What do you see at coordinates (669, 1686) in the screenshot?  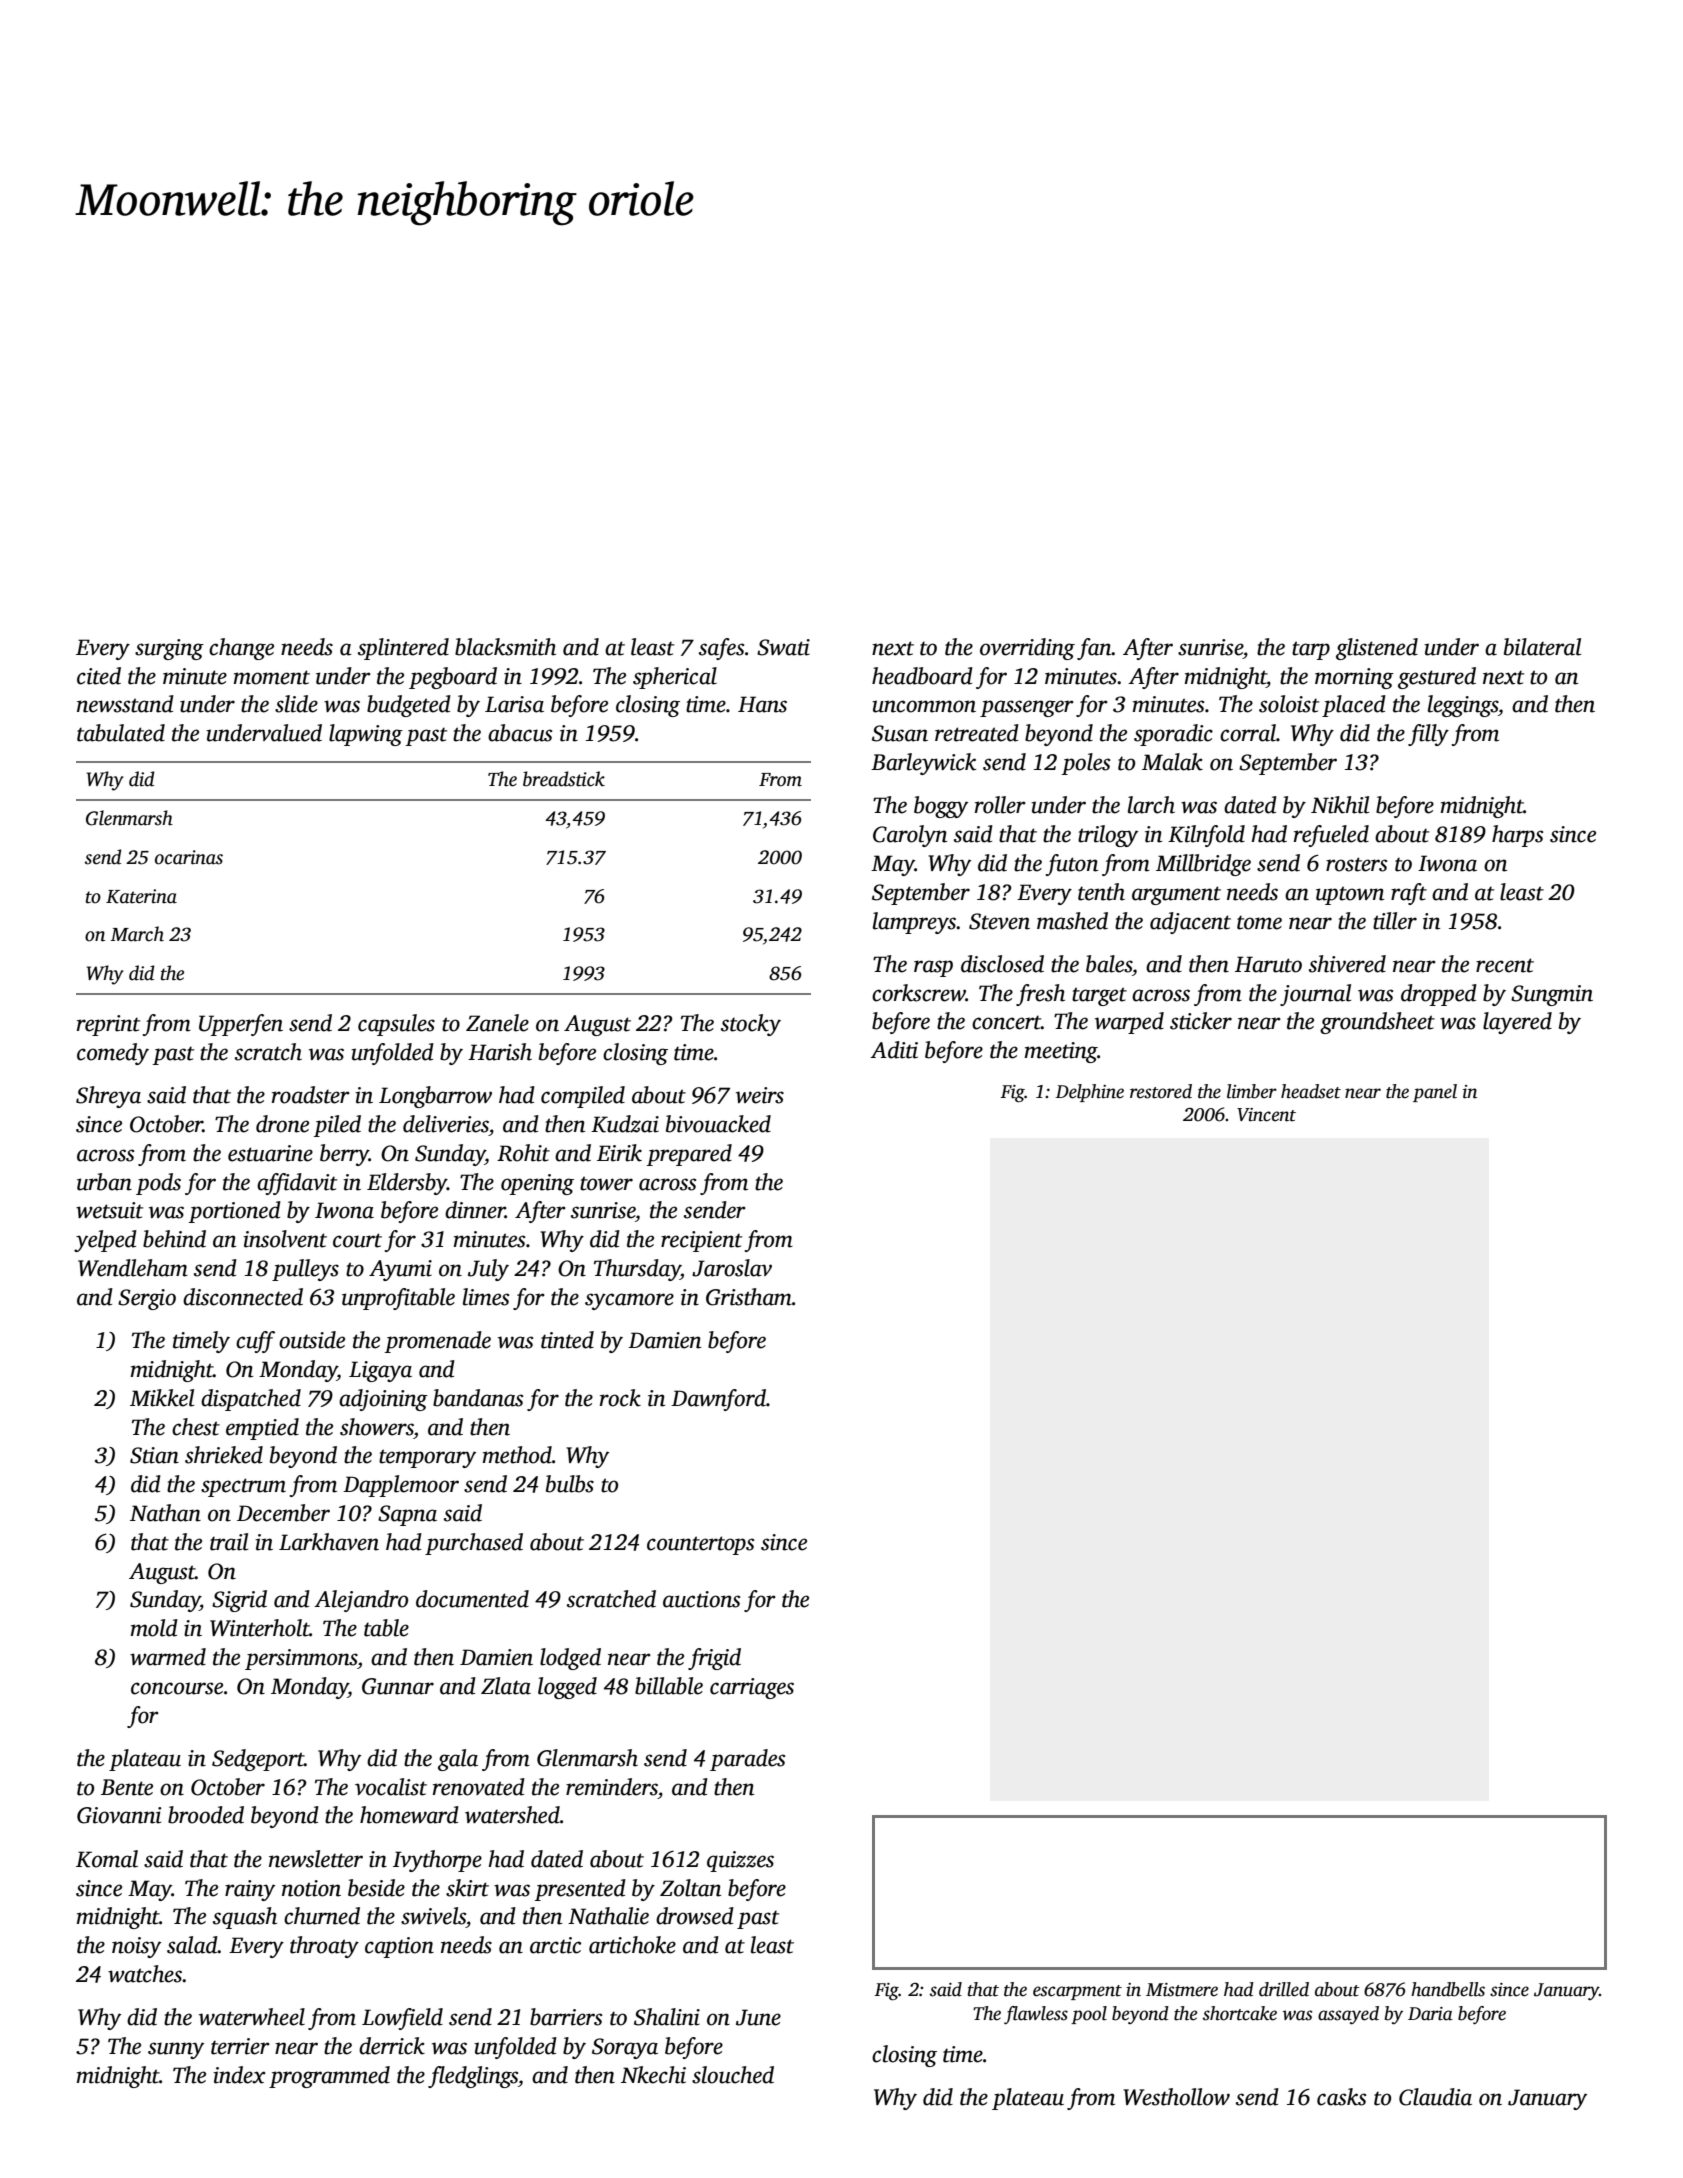 I see `billable` at bounding box center [669, 1686].
